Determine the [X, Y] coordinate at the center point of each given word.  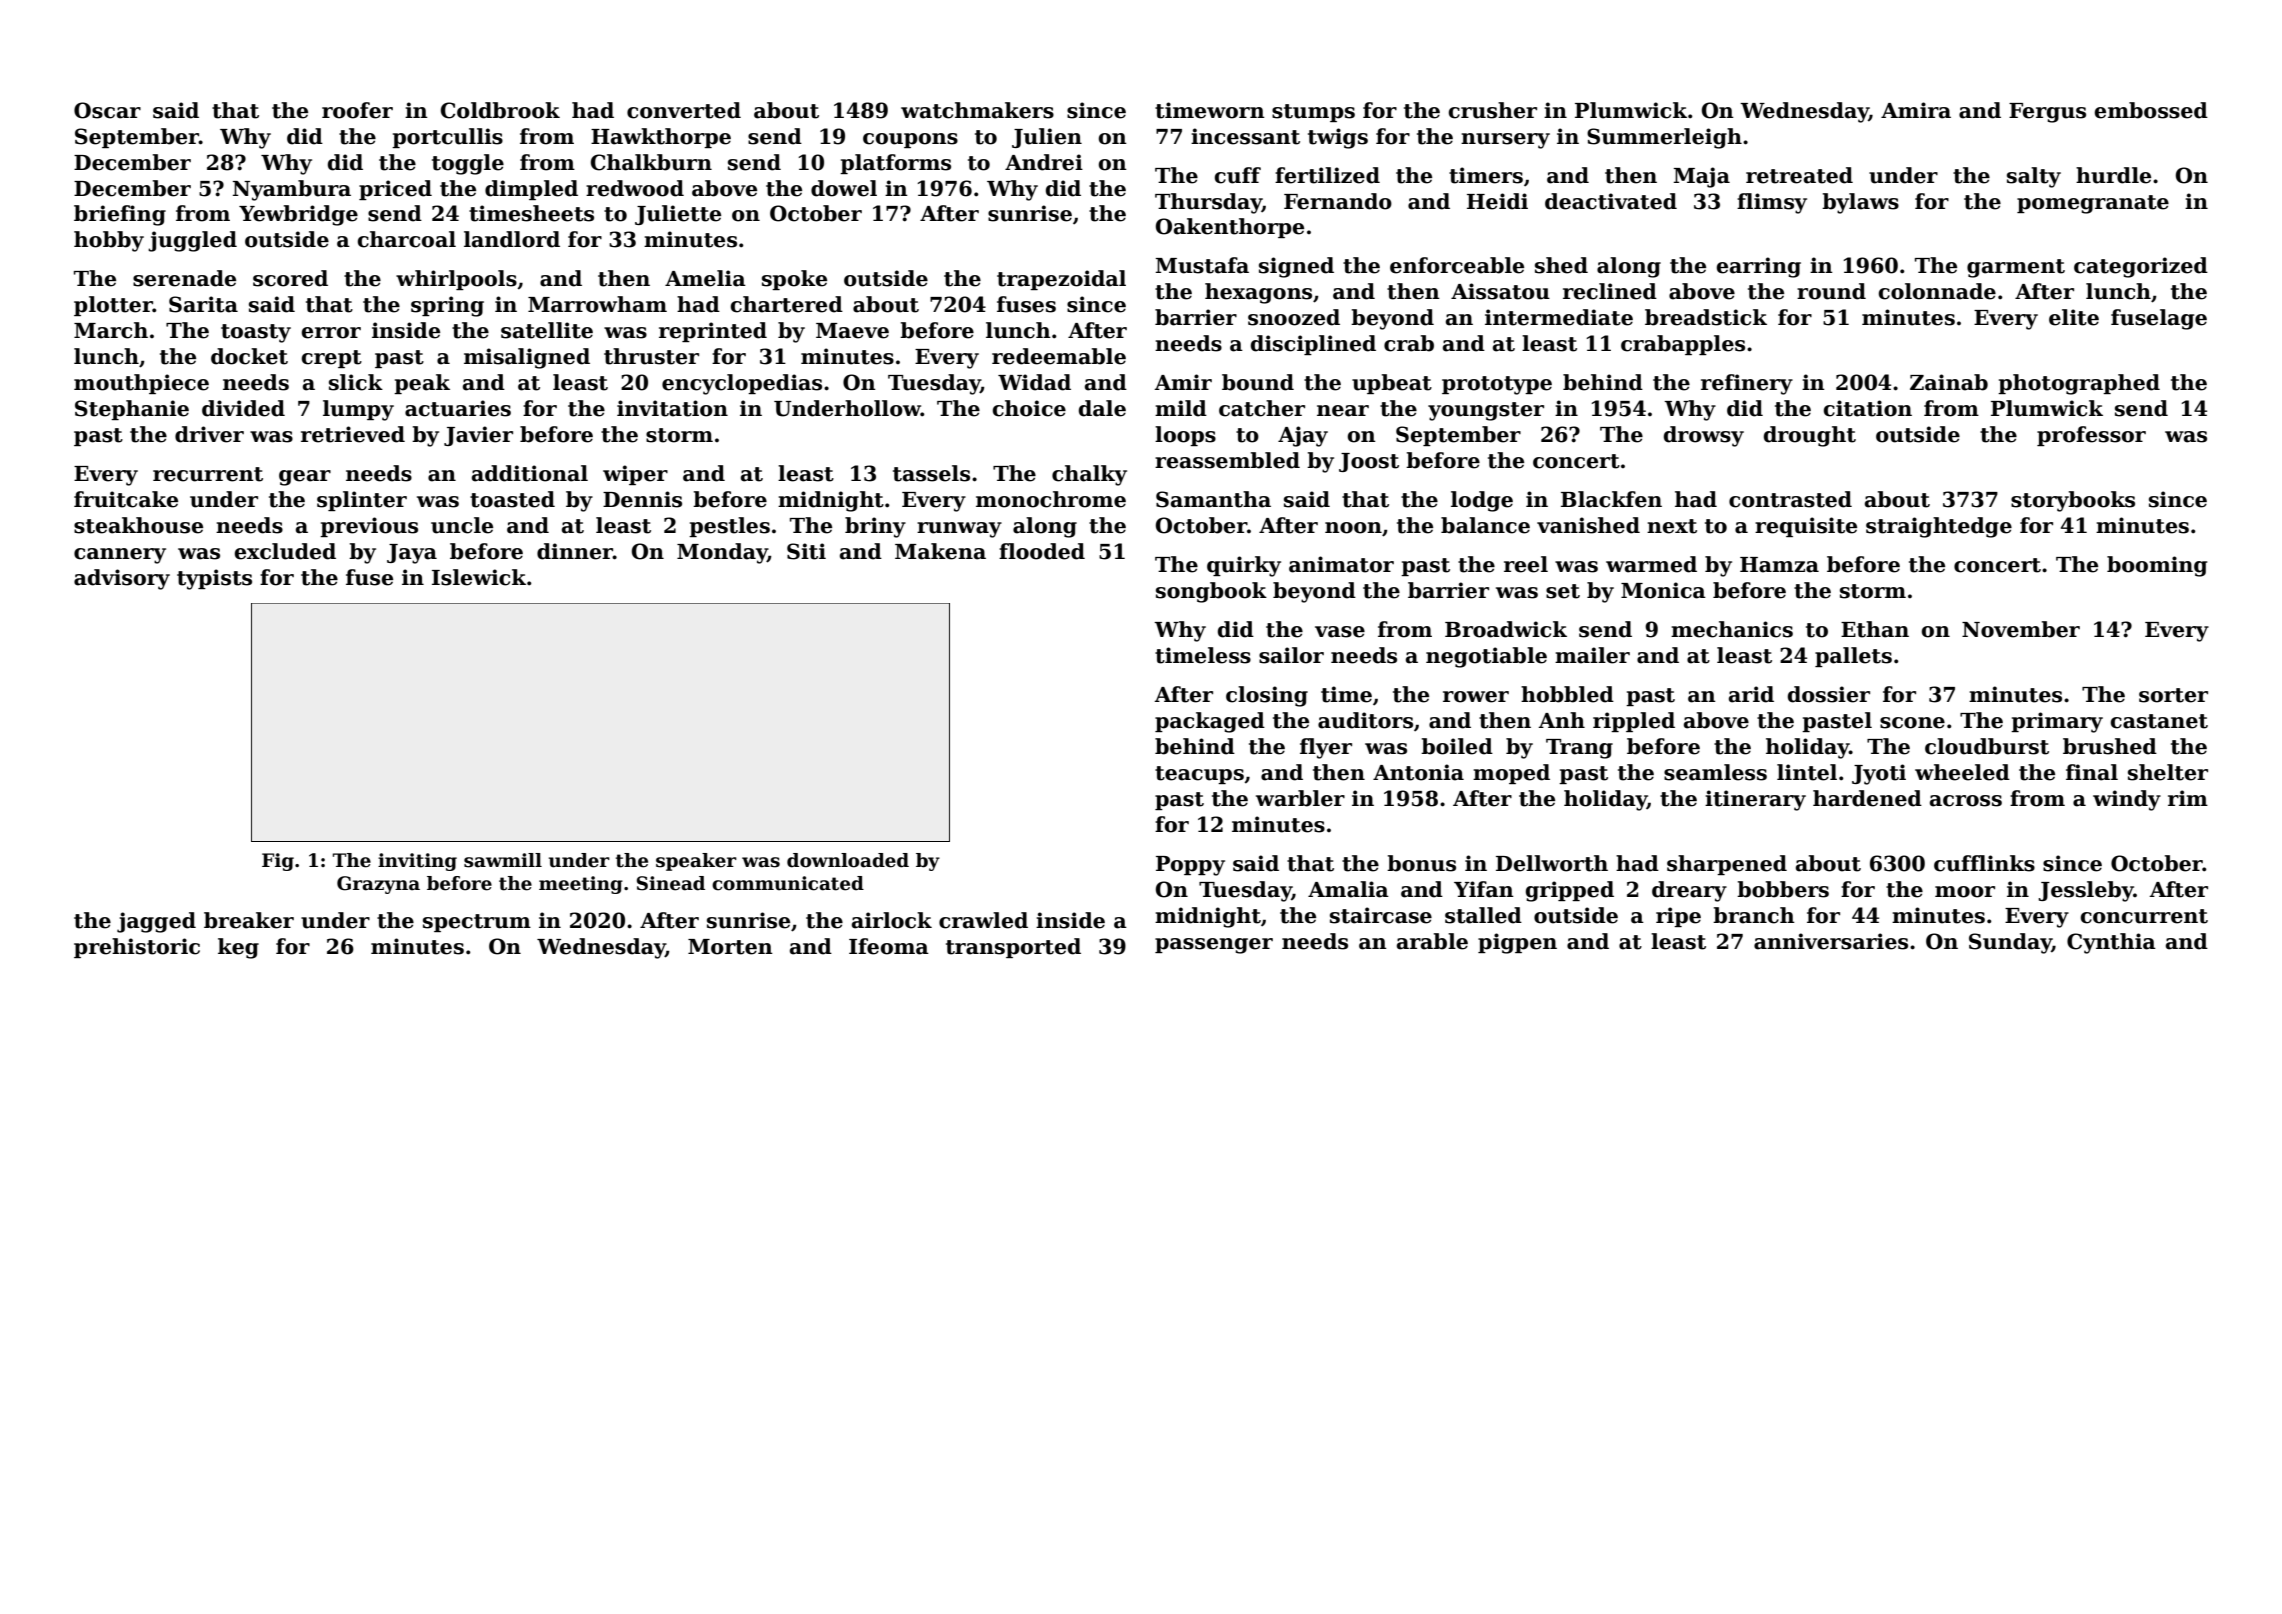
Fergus [2047, 113]
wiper [635, 475]
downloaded [848, 860]
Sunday [2010, 943]
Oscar [107, 110]
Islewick [479, 577]
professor [2091, 436]
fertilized [1327, 175]
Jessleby [2086, 891]
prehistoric [137, 948]
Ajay [1303, 436]
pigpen [1517, 943]
